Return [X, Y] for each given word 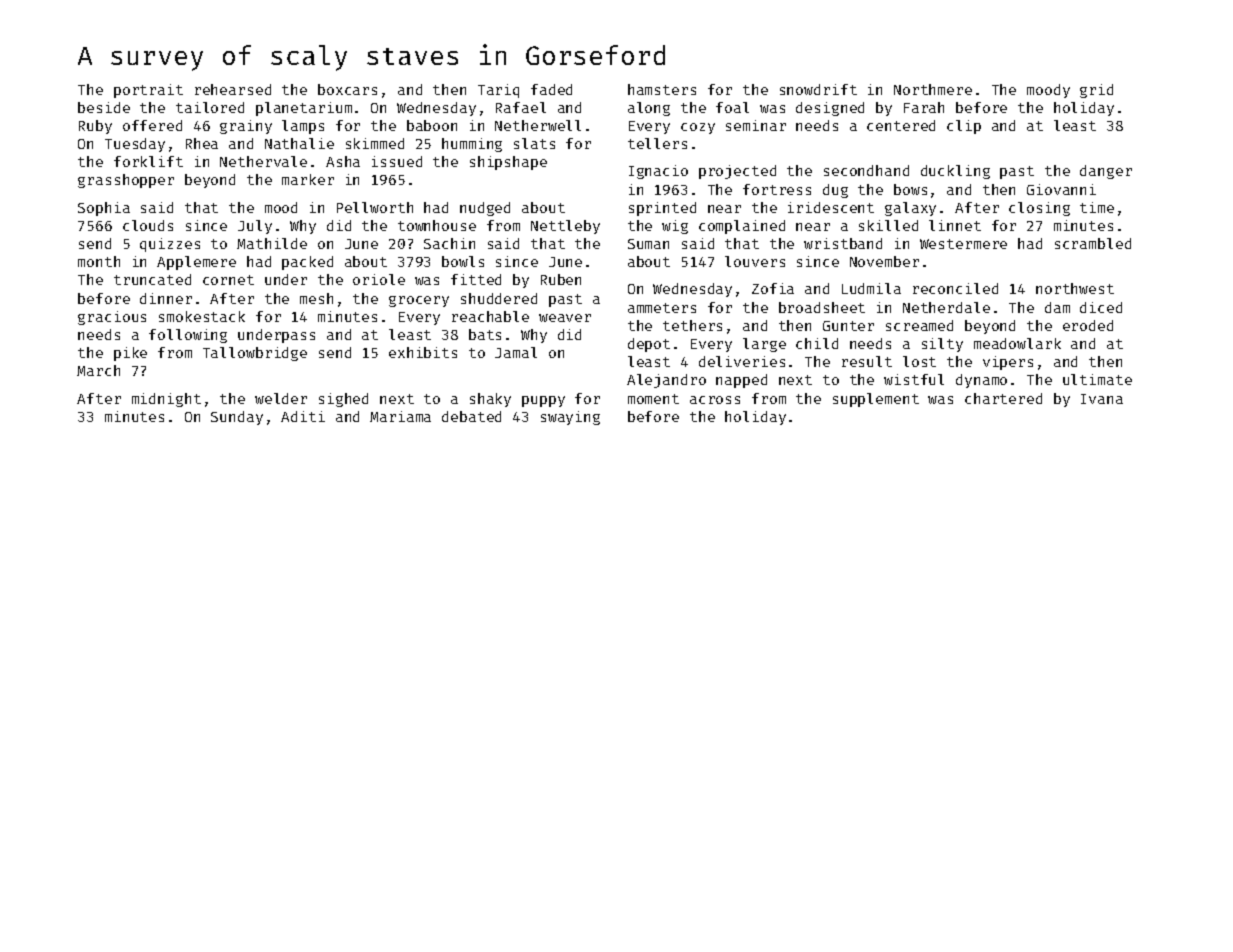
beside [104, 107]
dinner [166, 298]
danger [1106, 172]
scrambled [1093, 243]
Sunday [237, 418]
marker [308, 179]
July [255, 227]
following [188, 336]
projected [737, 172]
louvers [755, 261]
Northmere [933, 89]
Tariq [498, 91]
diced [1101, 307]
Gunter [848, 326]
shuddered [499, 298]
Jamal [516, 352]
